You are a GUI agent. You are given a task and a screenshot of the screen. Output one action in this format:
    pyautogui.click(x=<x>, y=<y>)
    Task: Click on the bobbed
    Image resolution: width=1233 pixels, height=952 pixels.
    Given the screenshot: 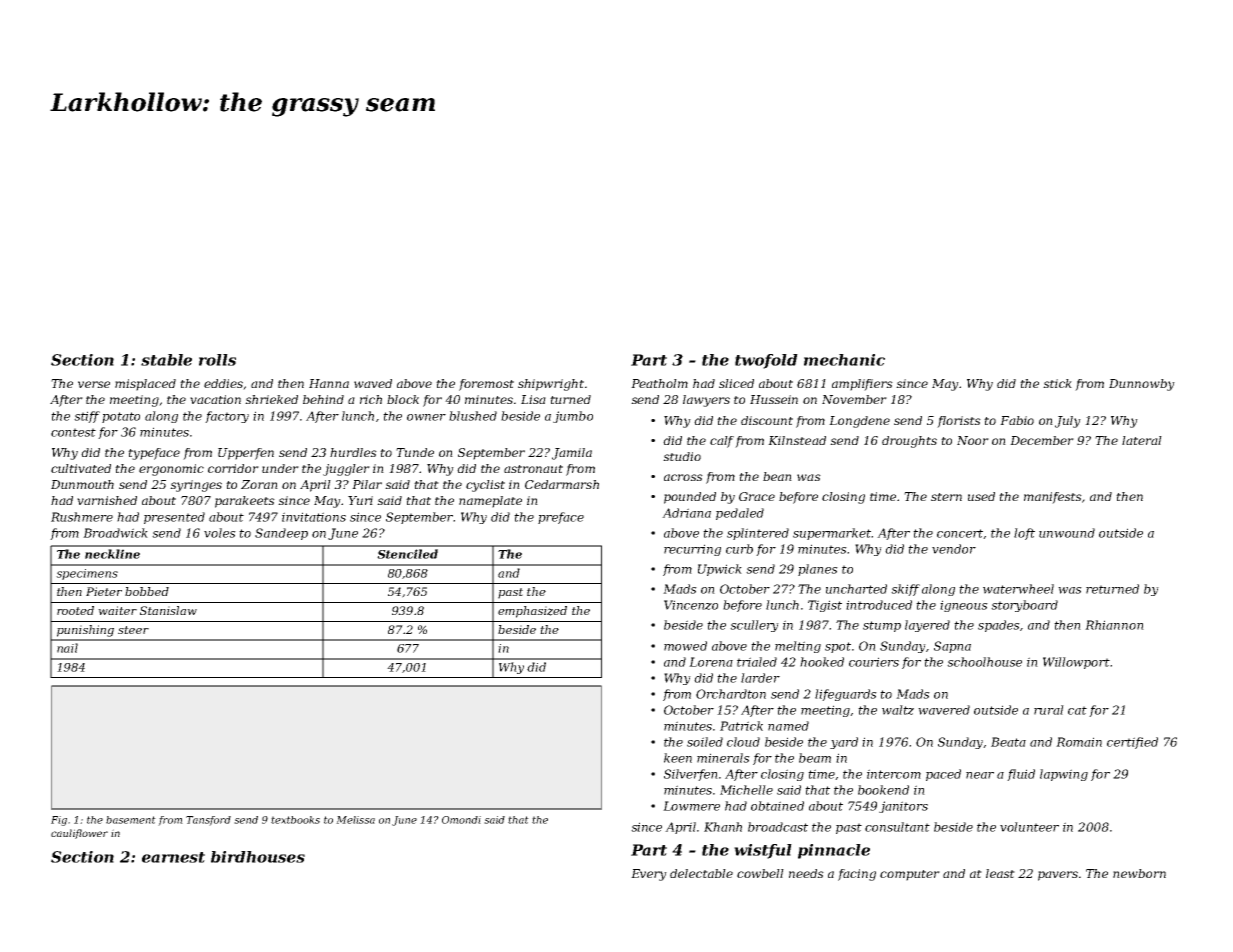 What is the action you would take?
    pyautogui.click(x=147, y=591)
